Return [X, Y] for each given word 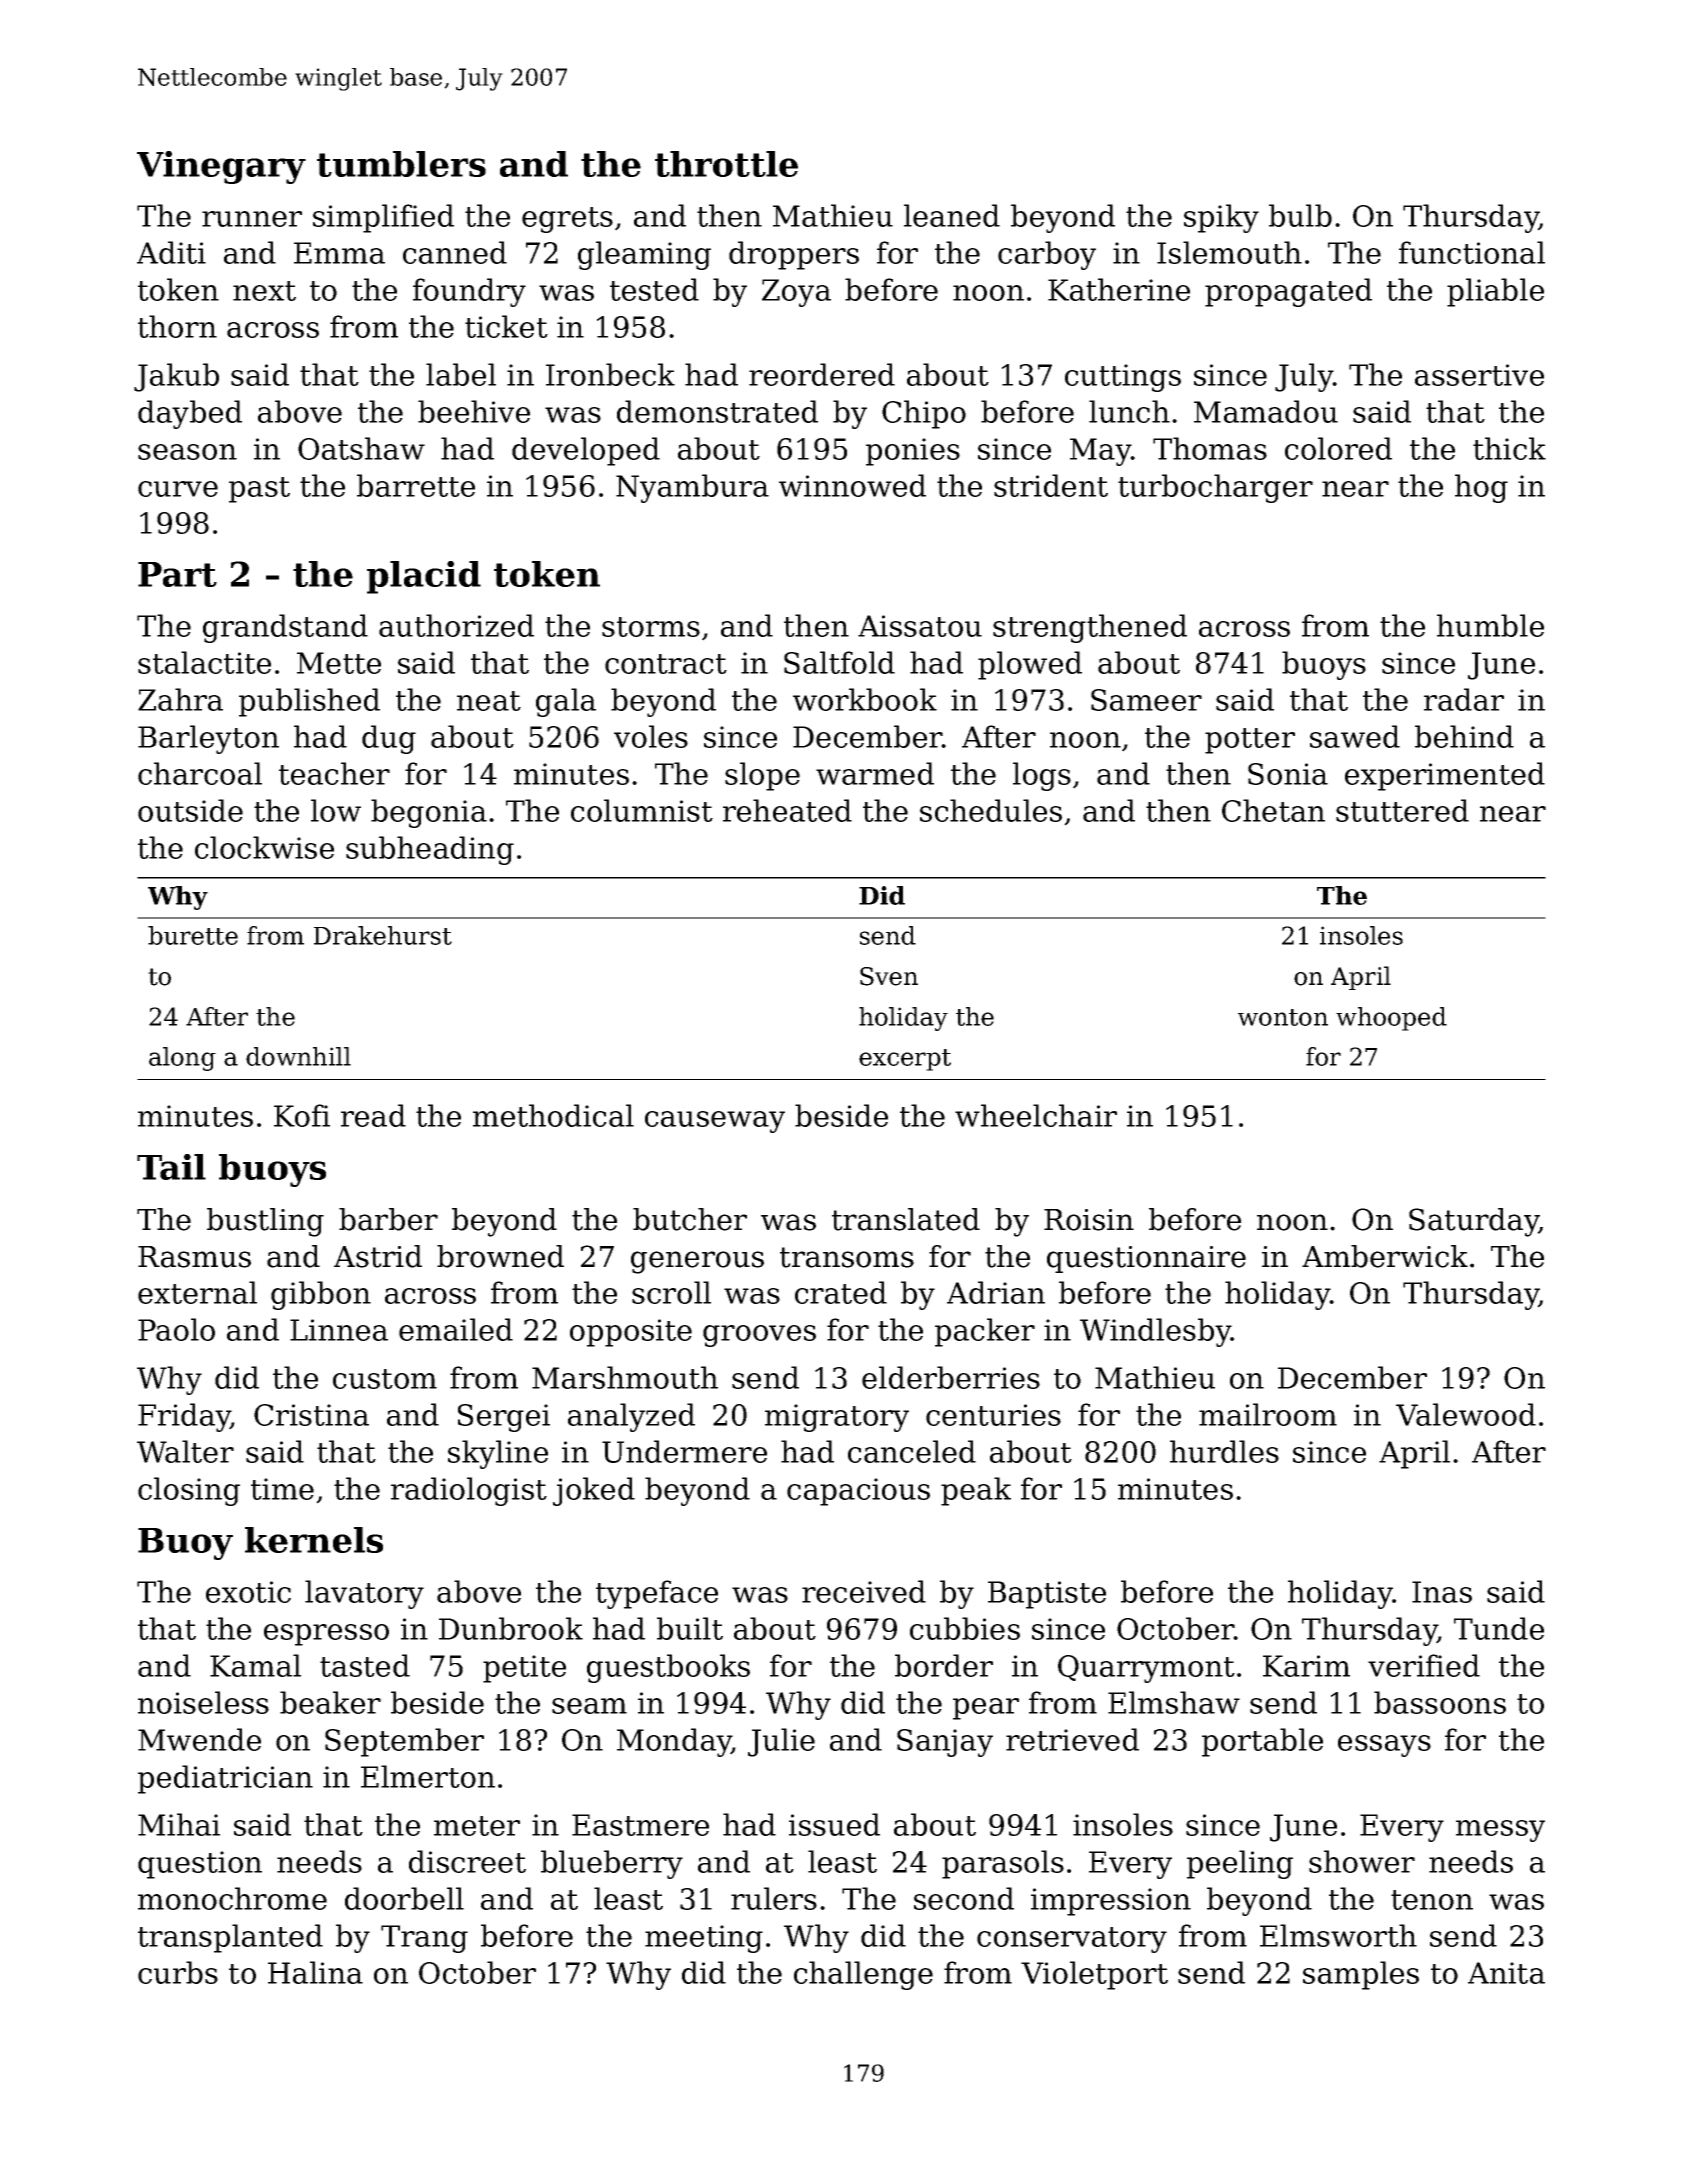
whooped [1391, 1019]
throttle [726, 164]
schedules [991, 810]
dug [389, 739]
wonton [1283, 1017]
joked [594, 1491]
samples [1361, 1975]
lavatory [364, 1594]
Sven [889, 976]
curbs [178, 1972]
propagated [1288, 292]
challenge [863, 1975]
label [461, 374]
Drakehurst [383, 935]
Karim [1306, 1666]
